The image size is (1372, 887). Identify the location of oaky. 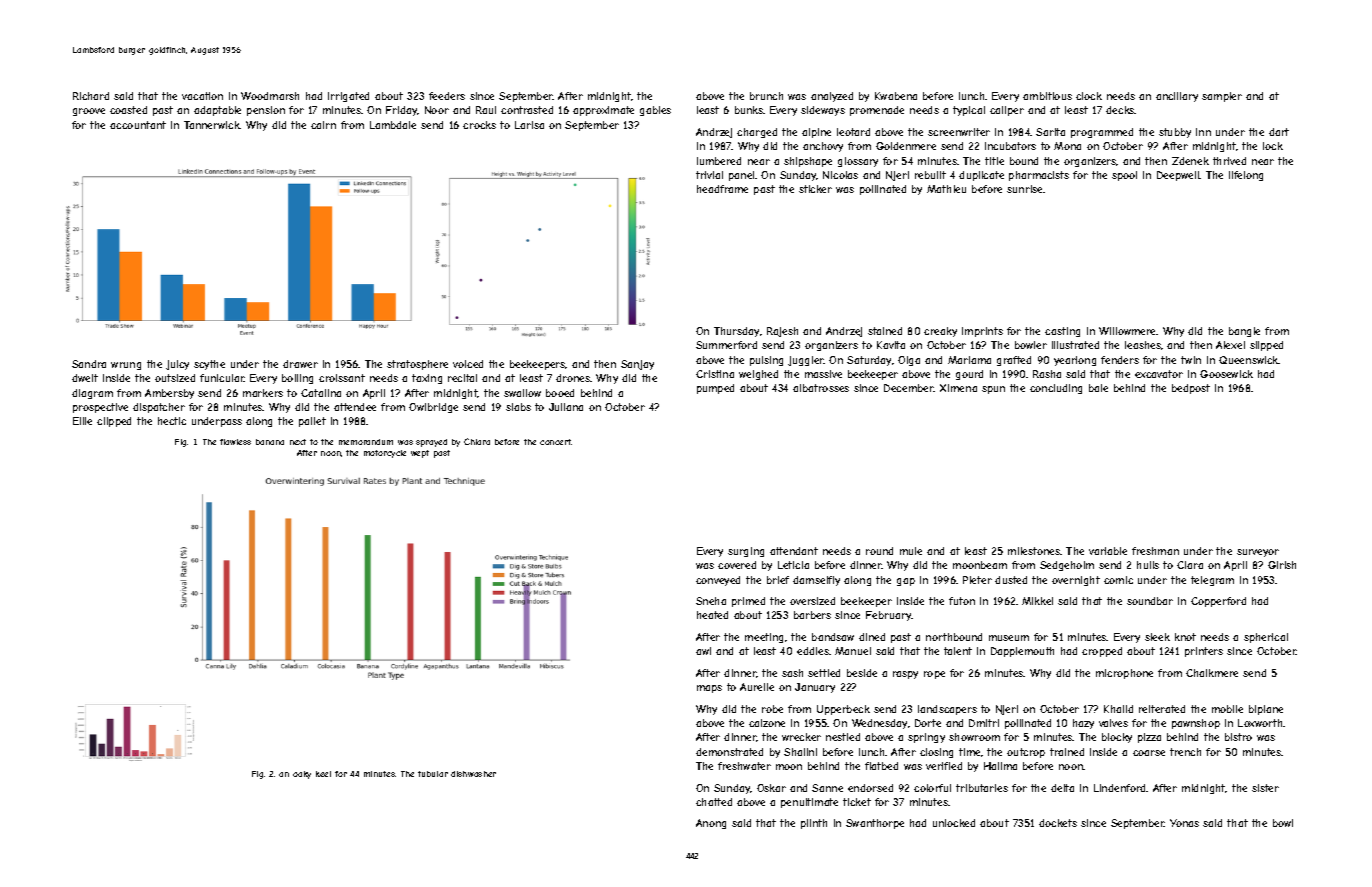
(302, 775).
